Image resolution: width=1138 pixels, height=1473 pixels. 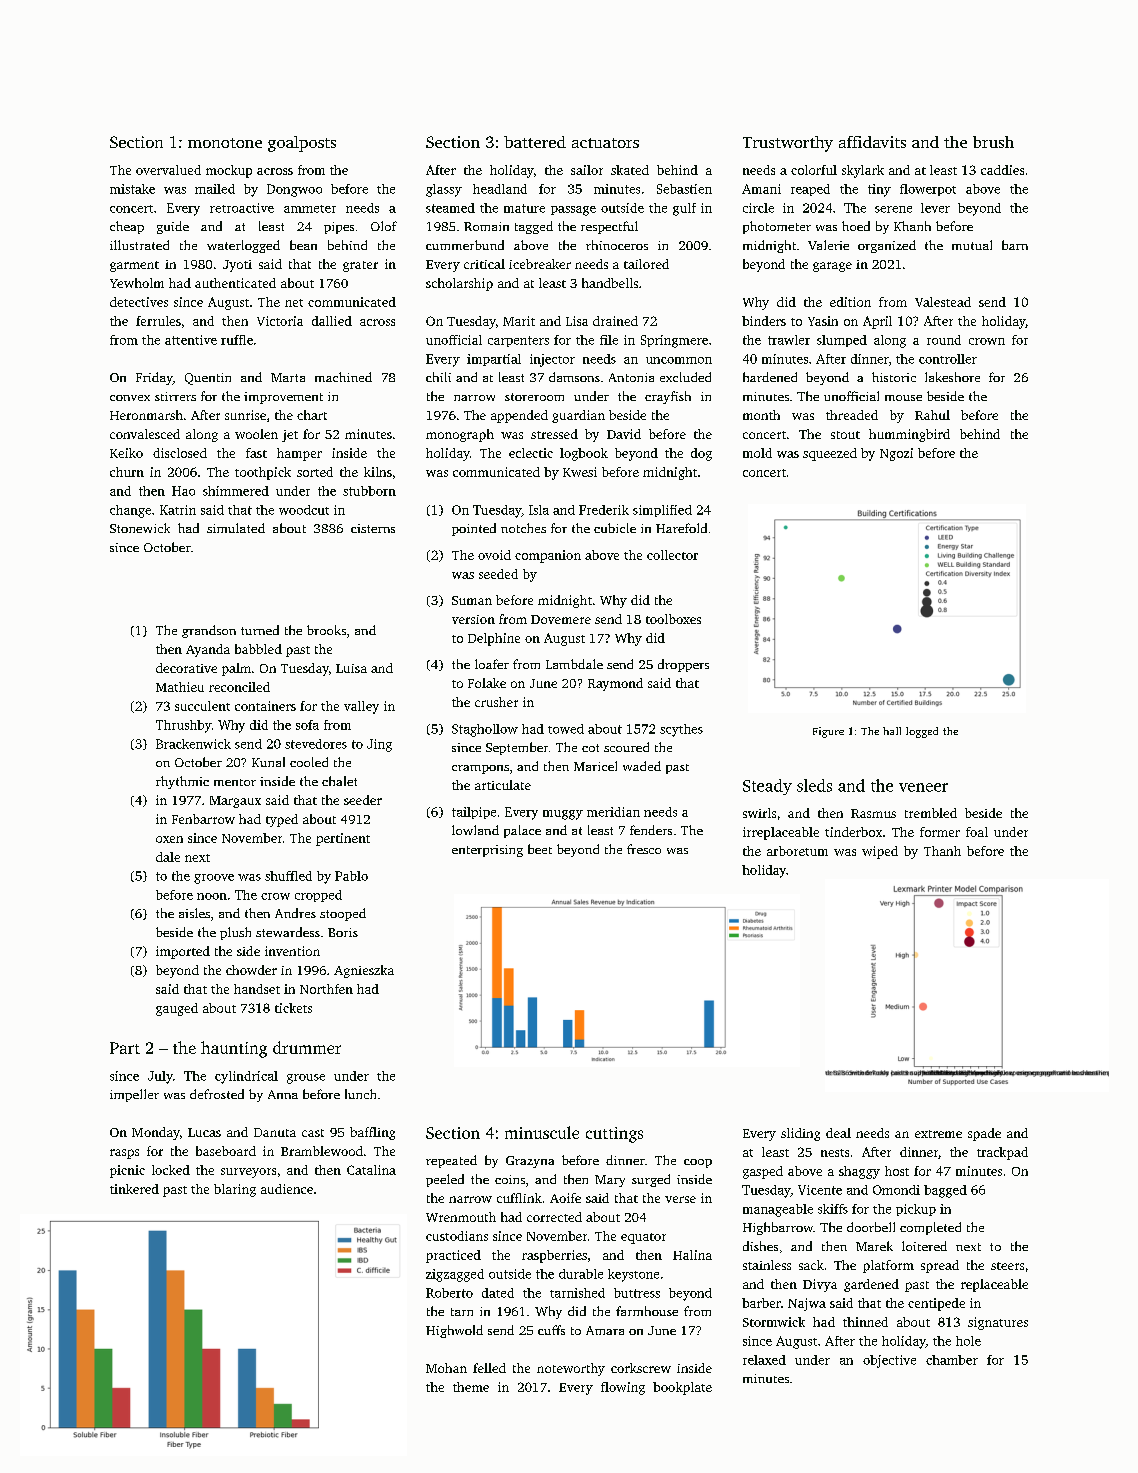 What do you see at coordinates (872, 142) in the screenshot?
I see `affidavits` at bounding box center [872, 142].
